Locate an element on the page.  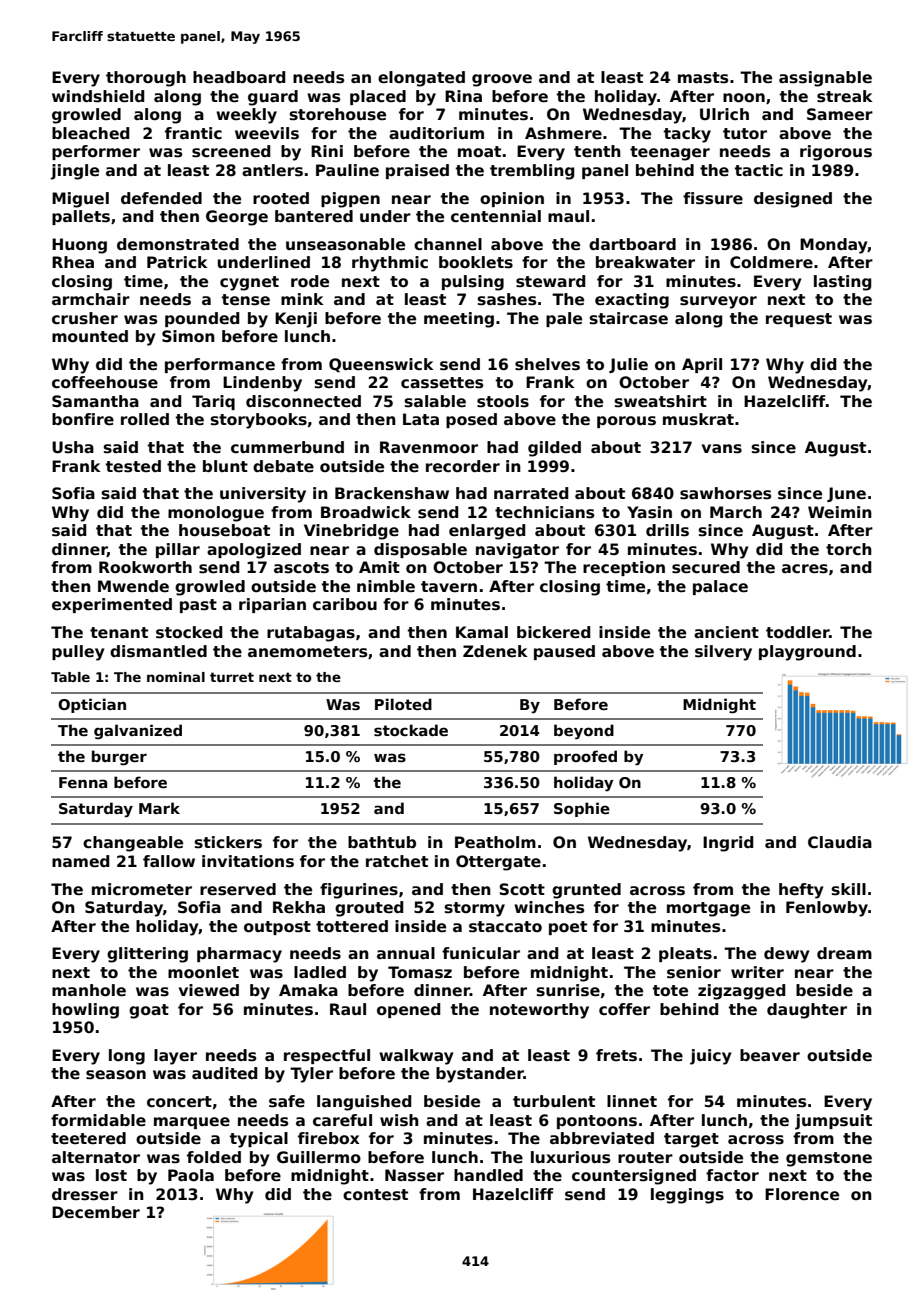
pillar is located at coordinates (178, 550).
